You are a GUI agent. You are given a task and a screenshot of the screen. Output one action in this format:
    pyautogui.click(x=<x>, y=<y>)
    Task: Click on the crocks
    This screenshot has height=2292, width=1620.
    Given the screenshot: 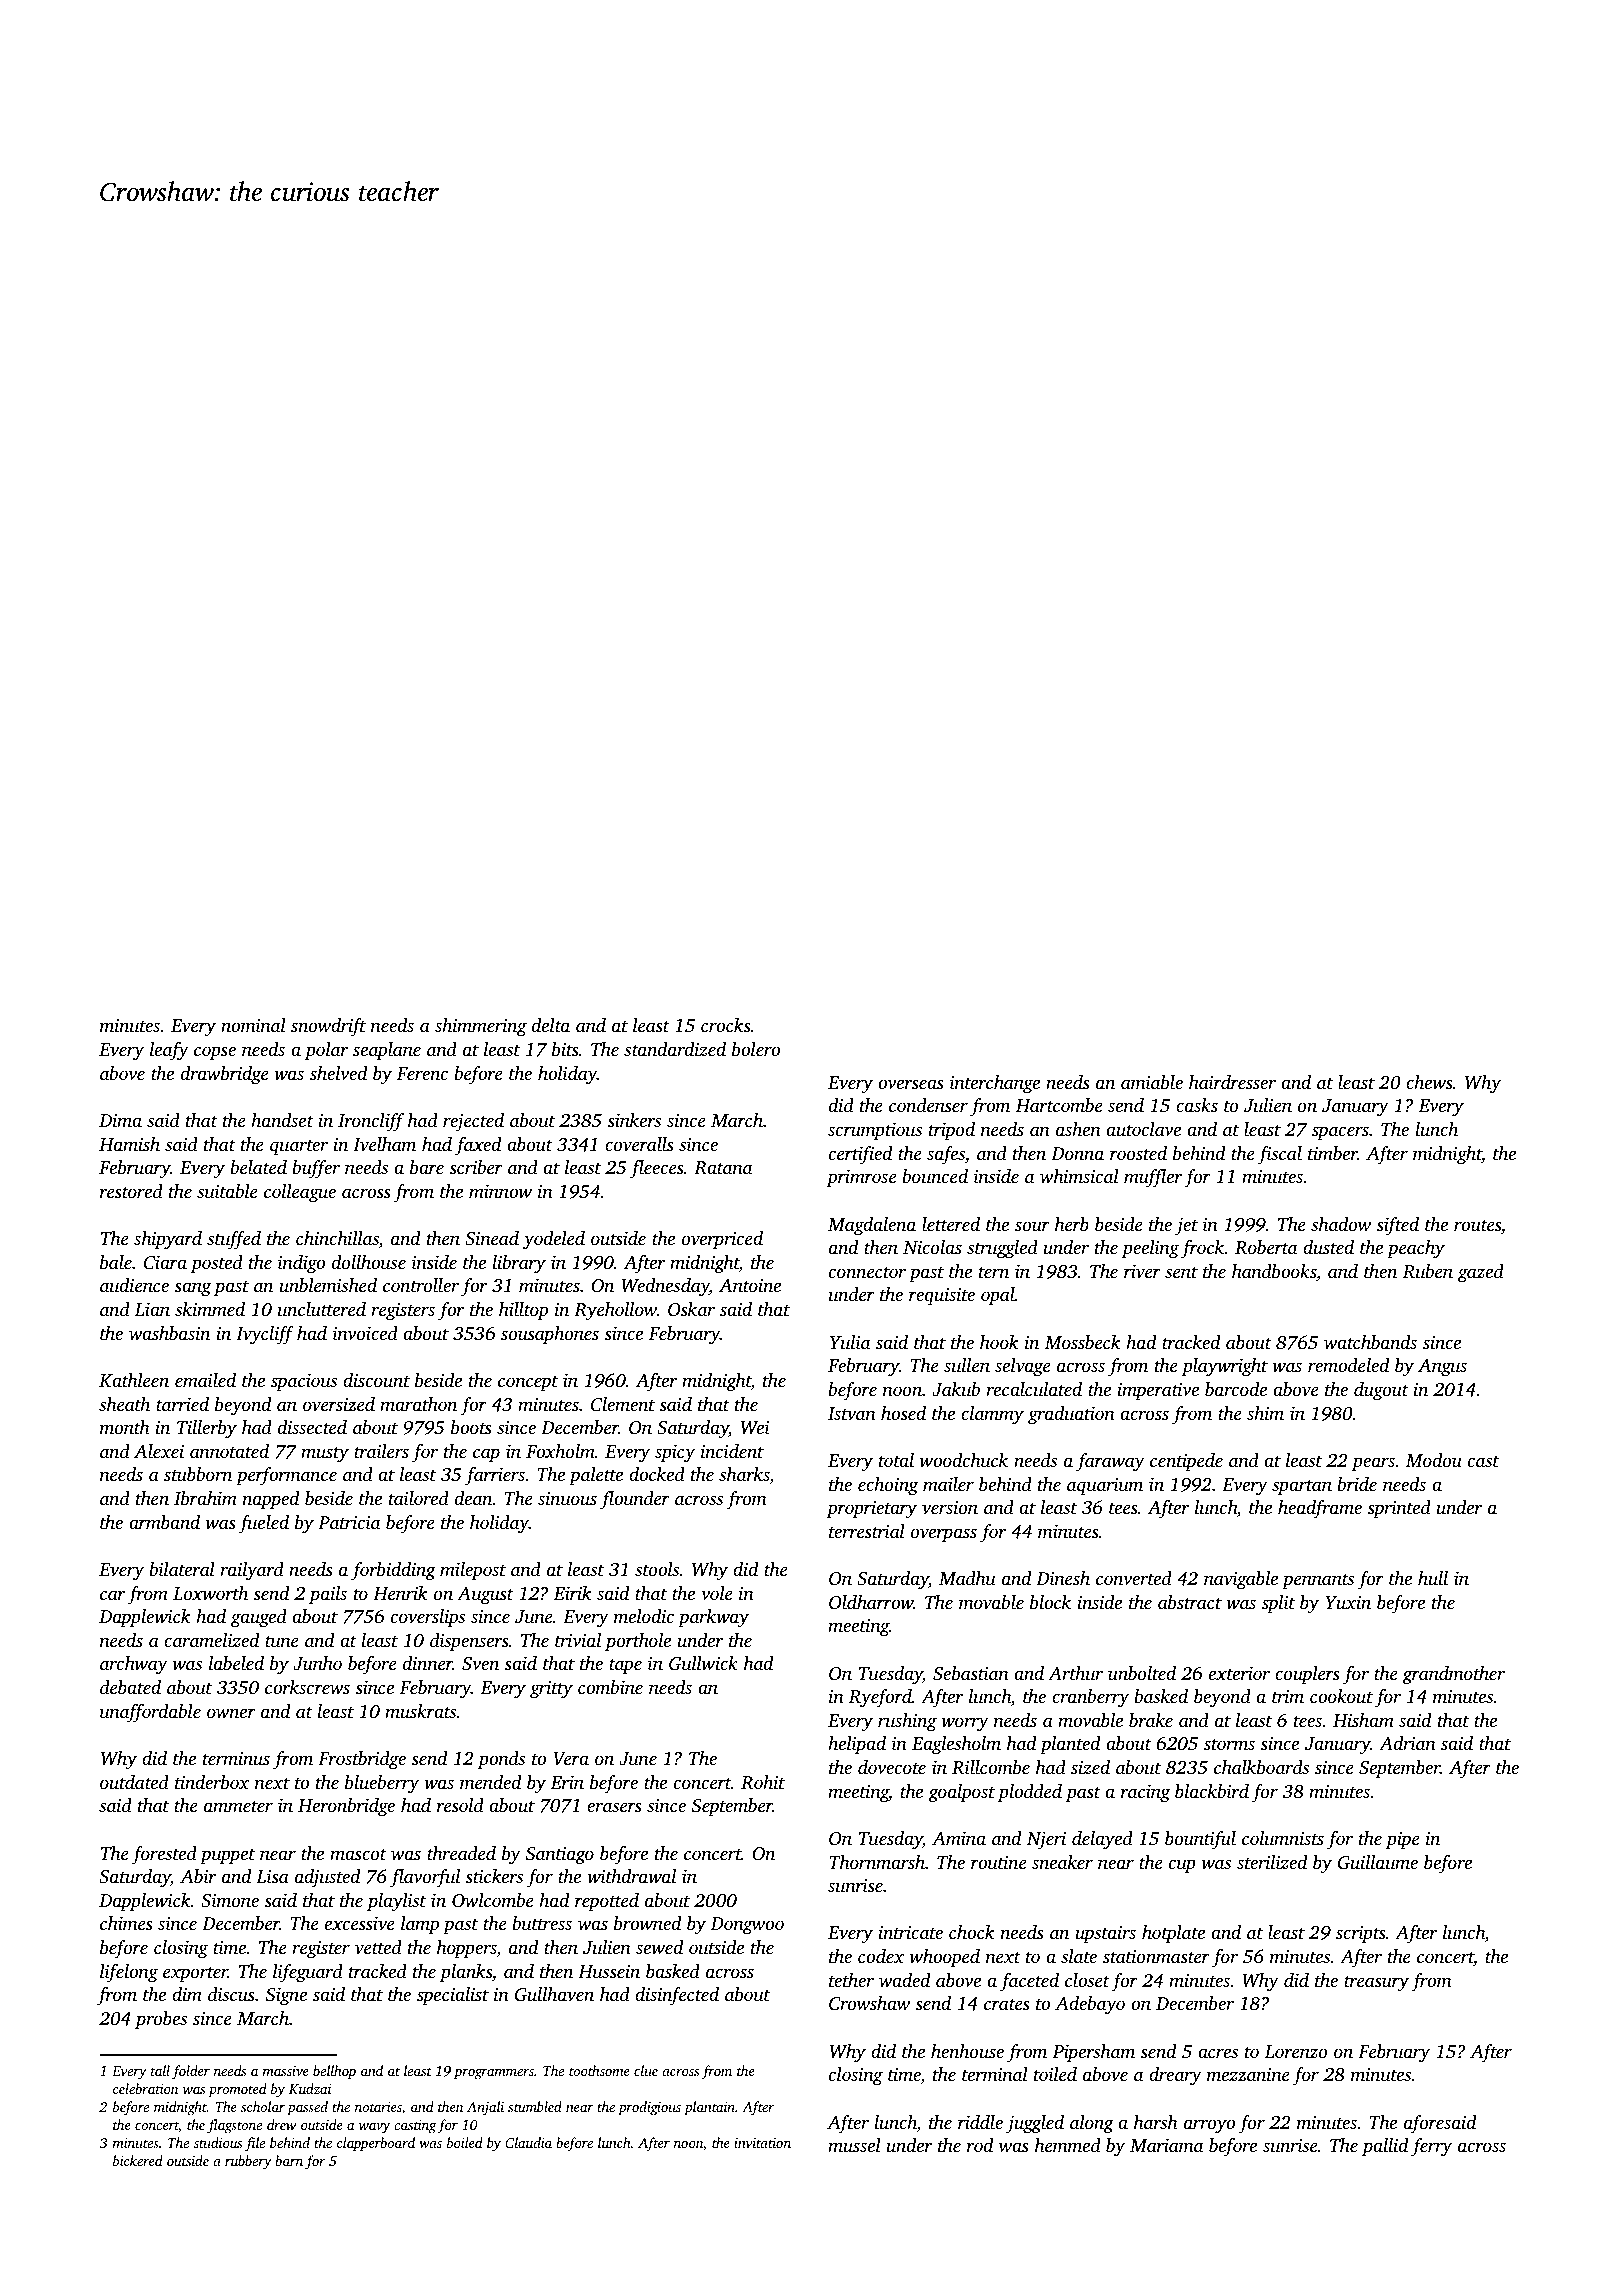 What is the action you would take?
    pyautogui.click(x=726, y=1025)
